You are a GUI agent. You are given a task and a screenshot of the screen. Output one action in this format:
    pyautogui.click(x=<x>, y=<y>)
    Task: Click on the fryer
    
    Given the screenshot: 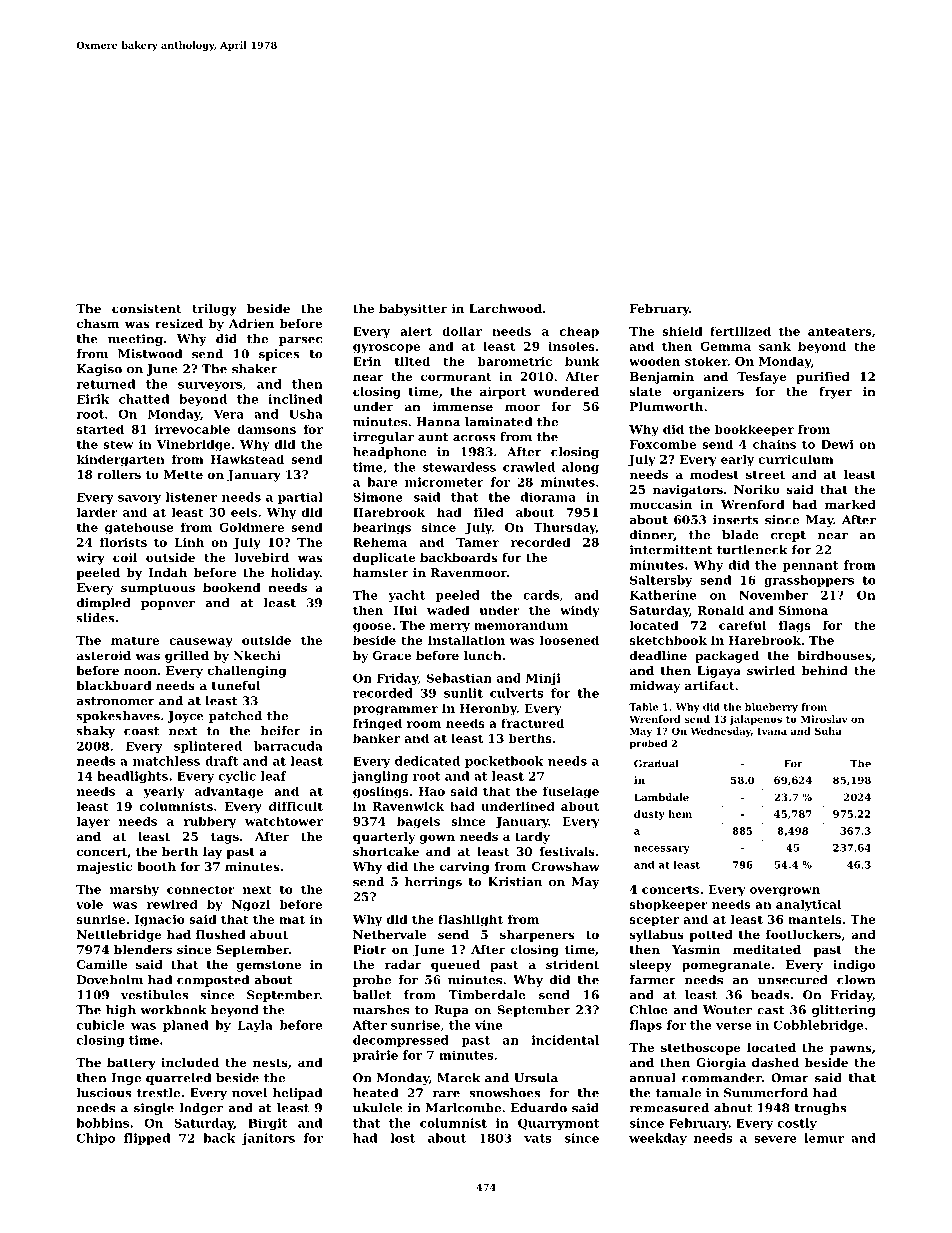 What is the action you would take?
    pyautogui.click(x=835, y=393)
